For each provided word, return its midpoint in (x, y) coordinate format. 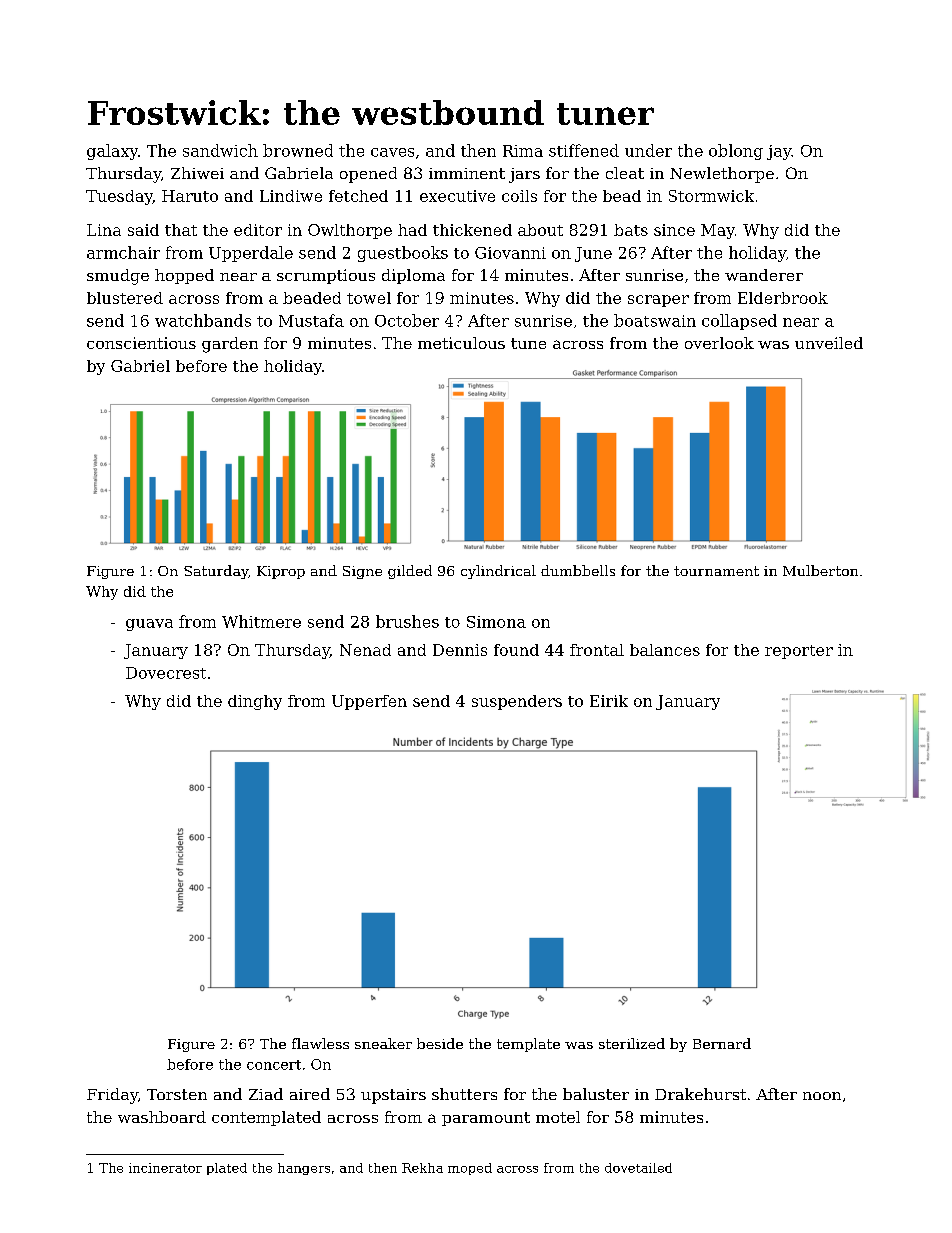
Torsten (177, 1094)
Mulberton (820, 570)
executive (457, 196)
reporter (799, 652)
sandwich (220, 150)
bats (631, 230)
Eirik (609, 701)
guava (149, 625)
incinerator (165, 1168)
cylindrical (498, 572)
